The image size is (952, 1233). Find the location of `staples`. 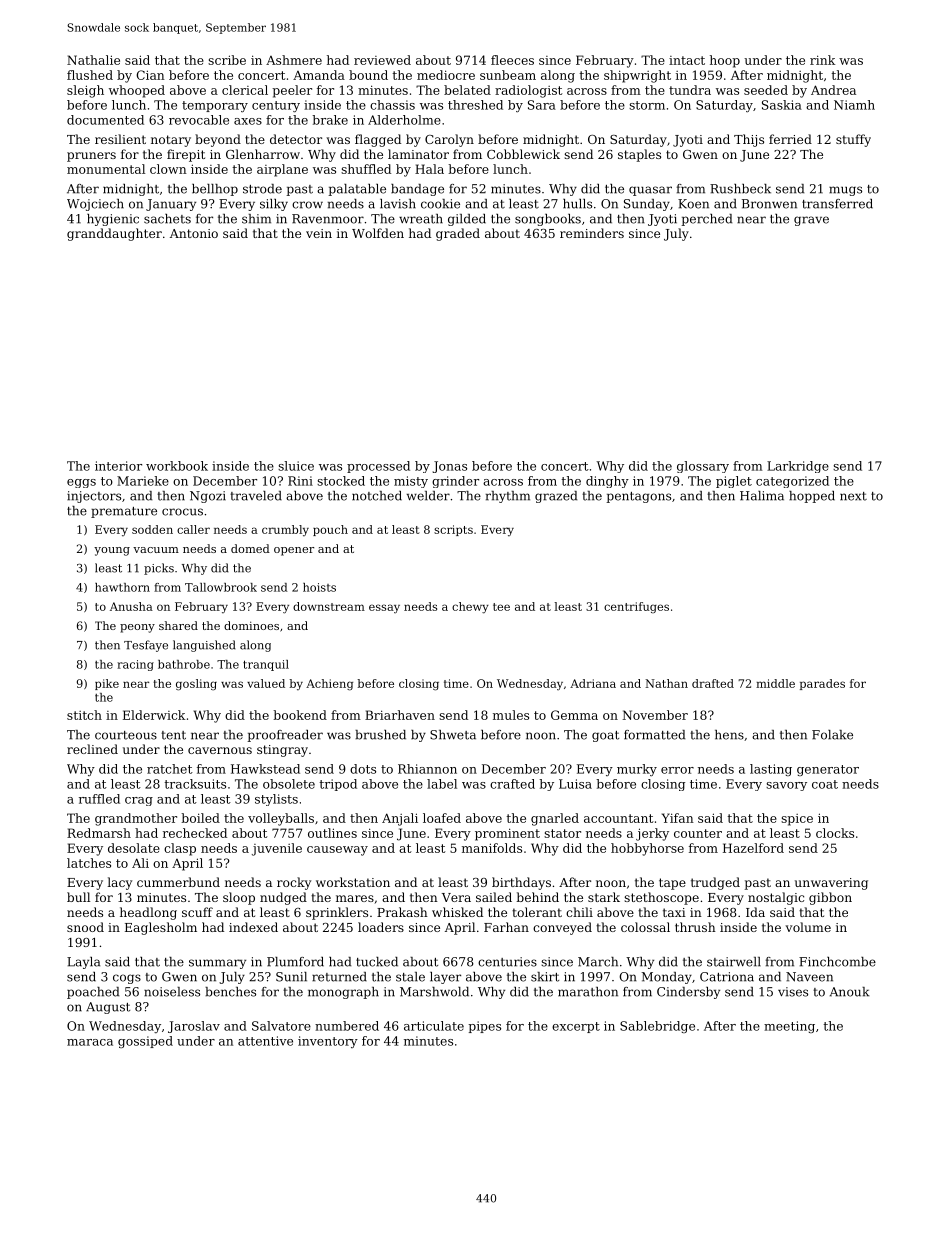

staples is located at coordinates (639, 155).
